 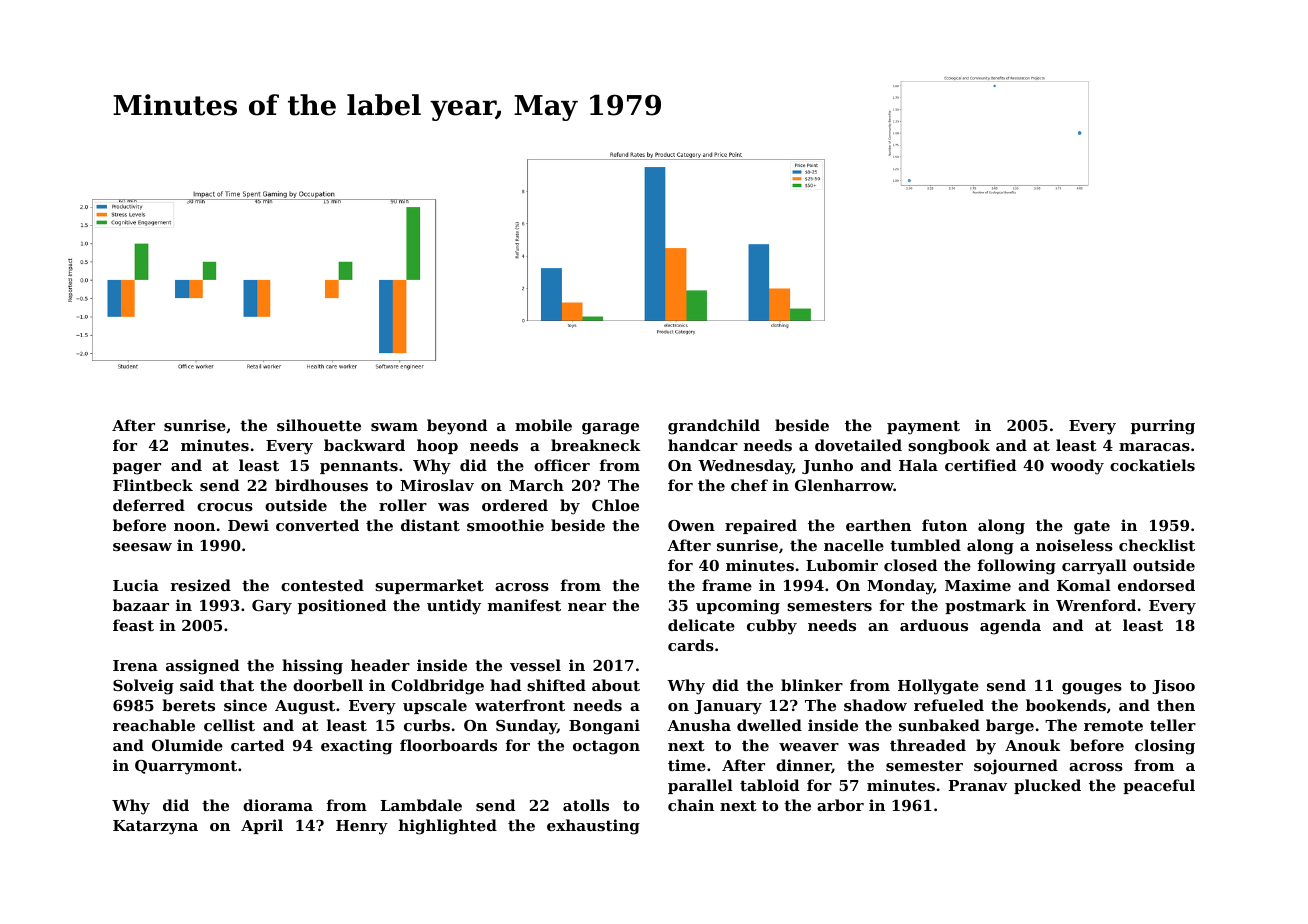 What do you see at coordinates (593, 827) in the image?
I see `exhausting` at bounding box center [593, 827].
